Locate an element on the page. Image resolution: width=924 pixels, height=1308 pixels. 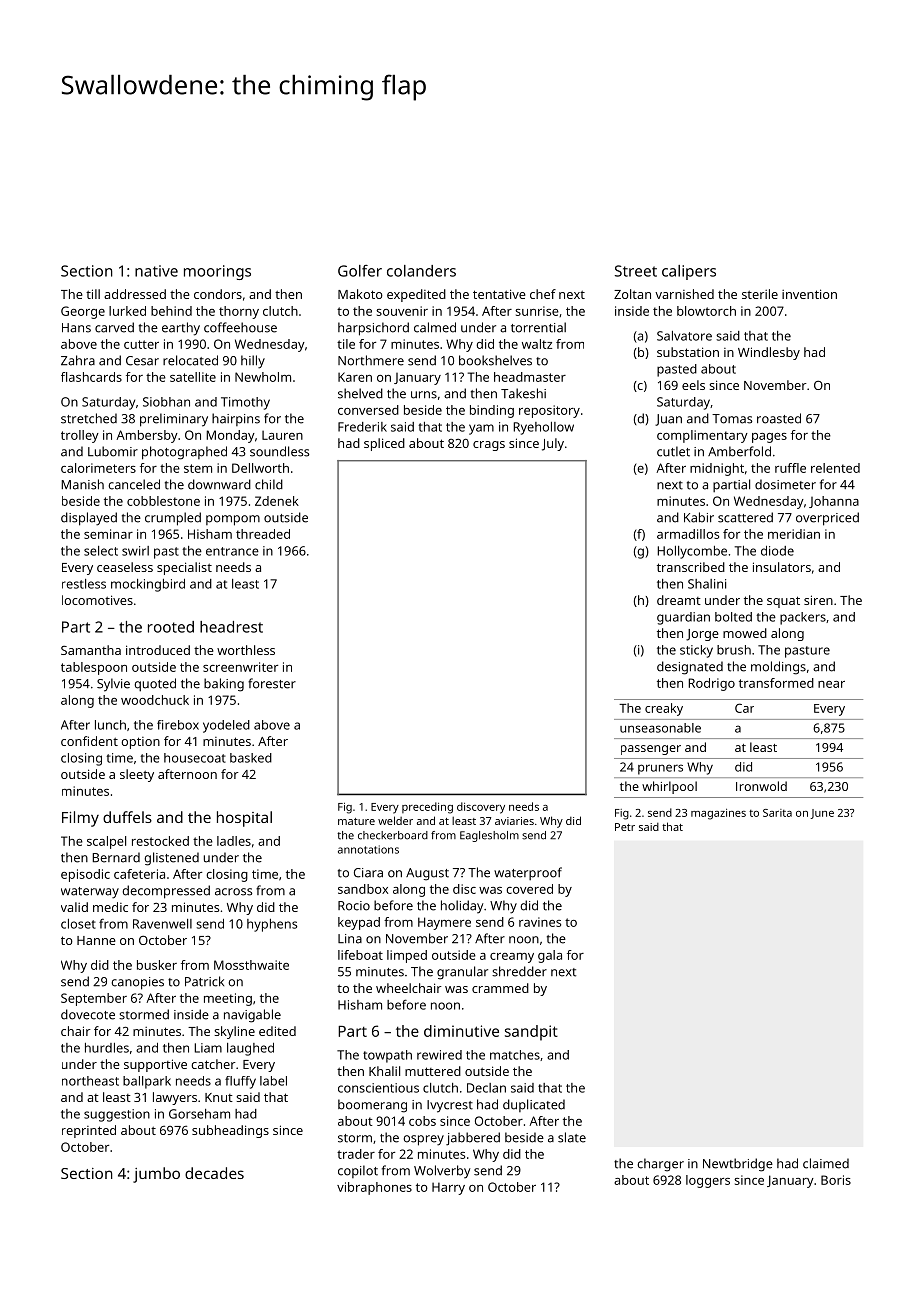
Sylvie is located at coordinates (113, 685).
